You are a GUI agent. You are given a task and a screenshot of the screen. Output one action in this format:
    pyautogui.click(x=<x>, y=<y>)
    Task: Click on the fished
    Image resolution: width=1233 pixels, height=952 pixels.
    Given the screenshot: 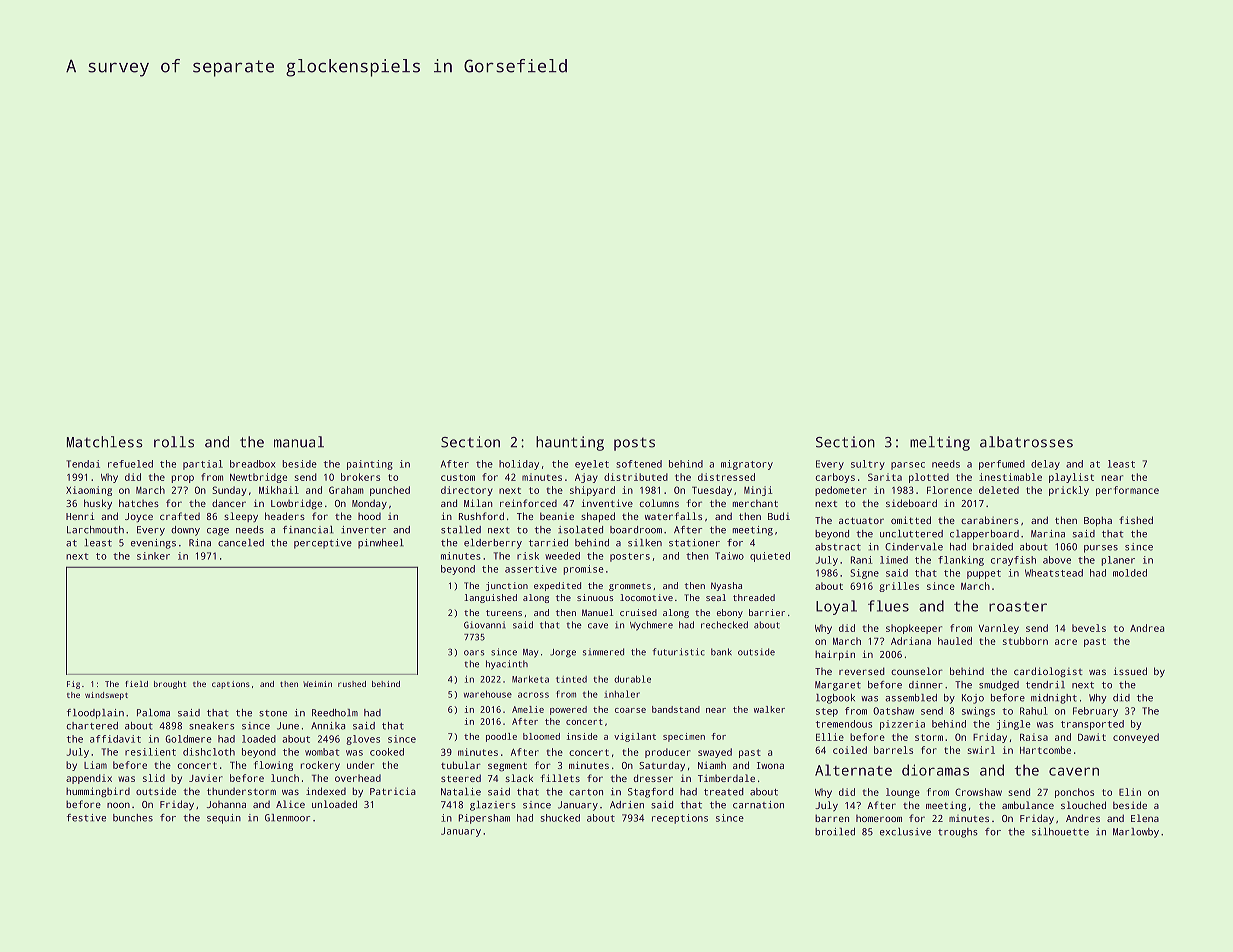 What is the action you would take?
    pyautogui.click(x=1136, y=520)
